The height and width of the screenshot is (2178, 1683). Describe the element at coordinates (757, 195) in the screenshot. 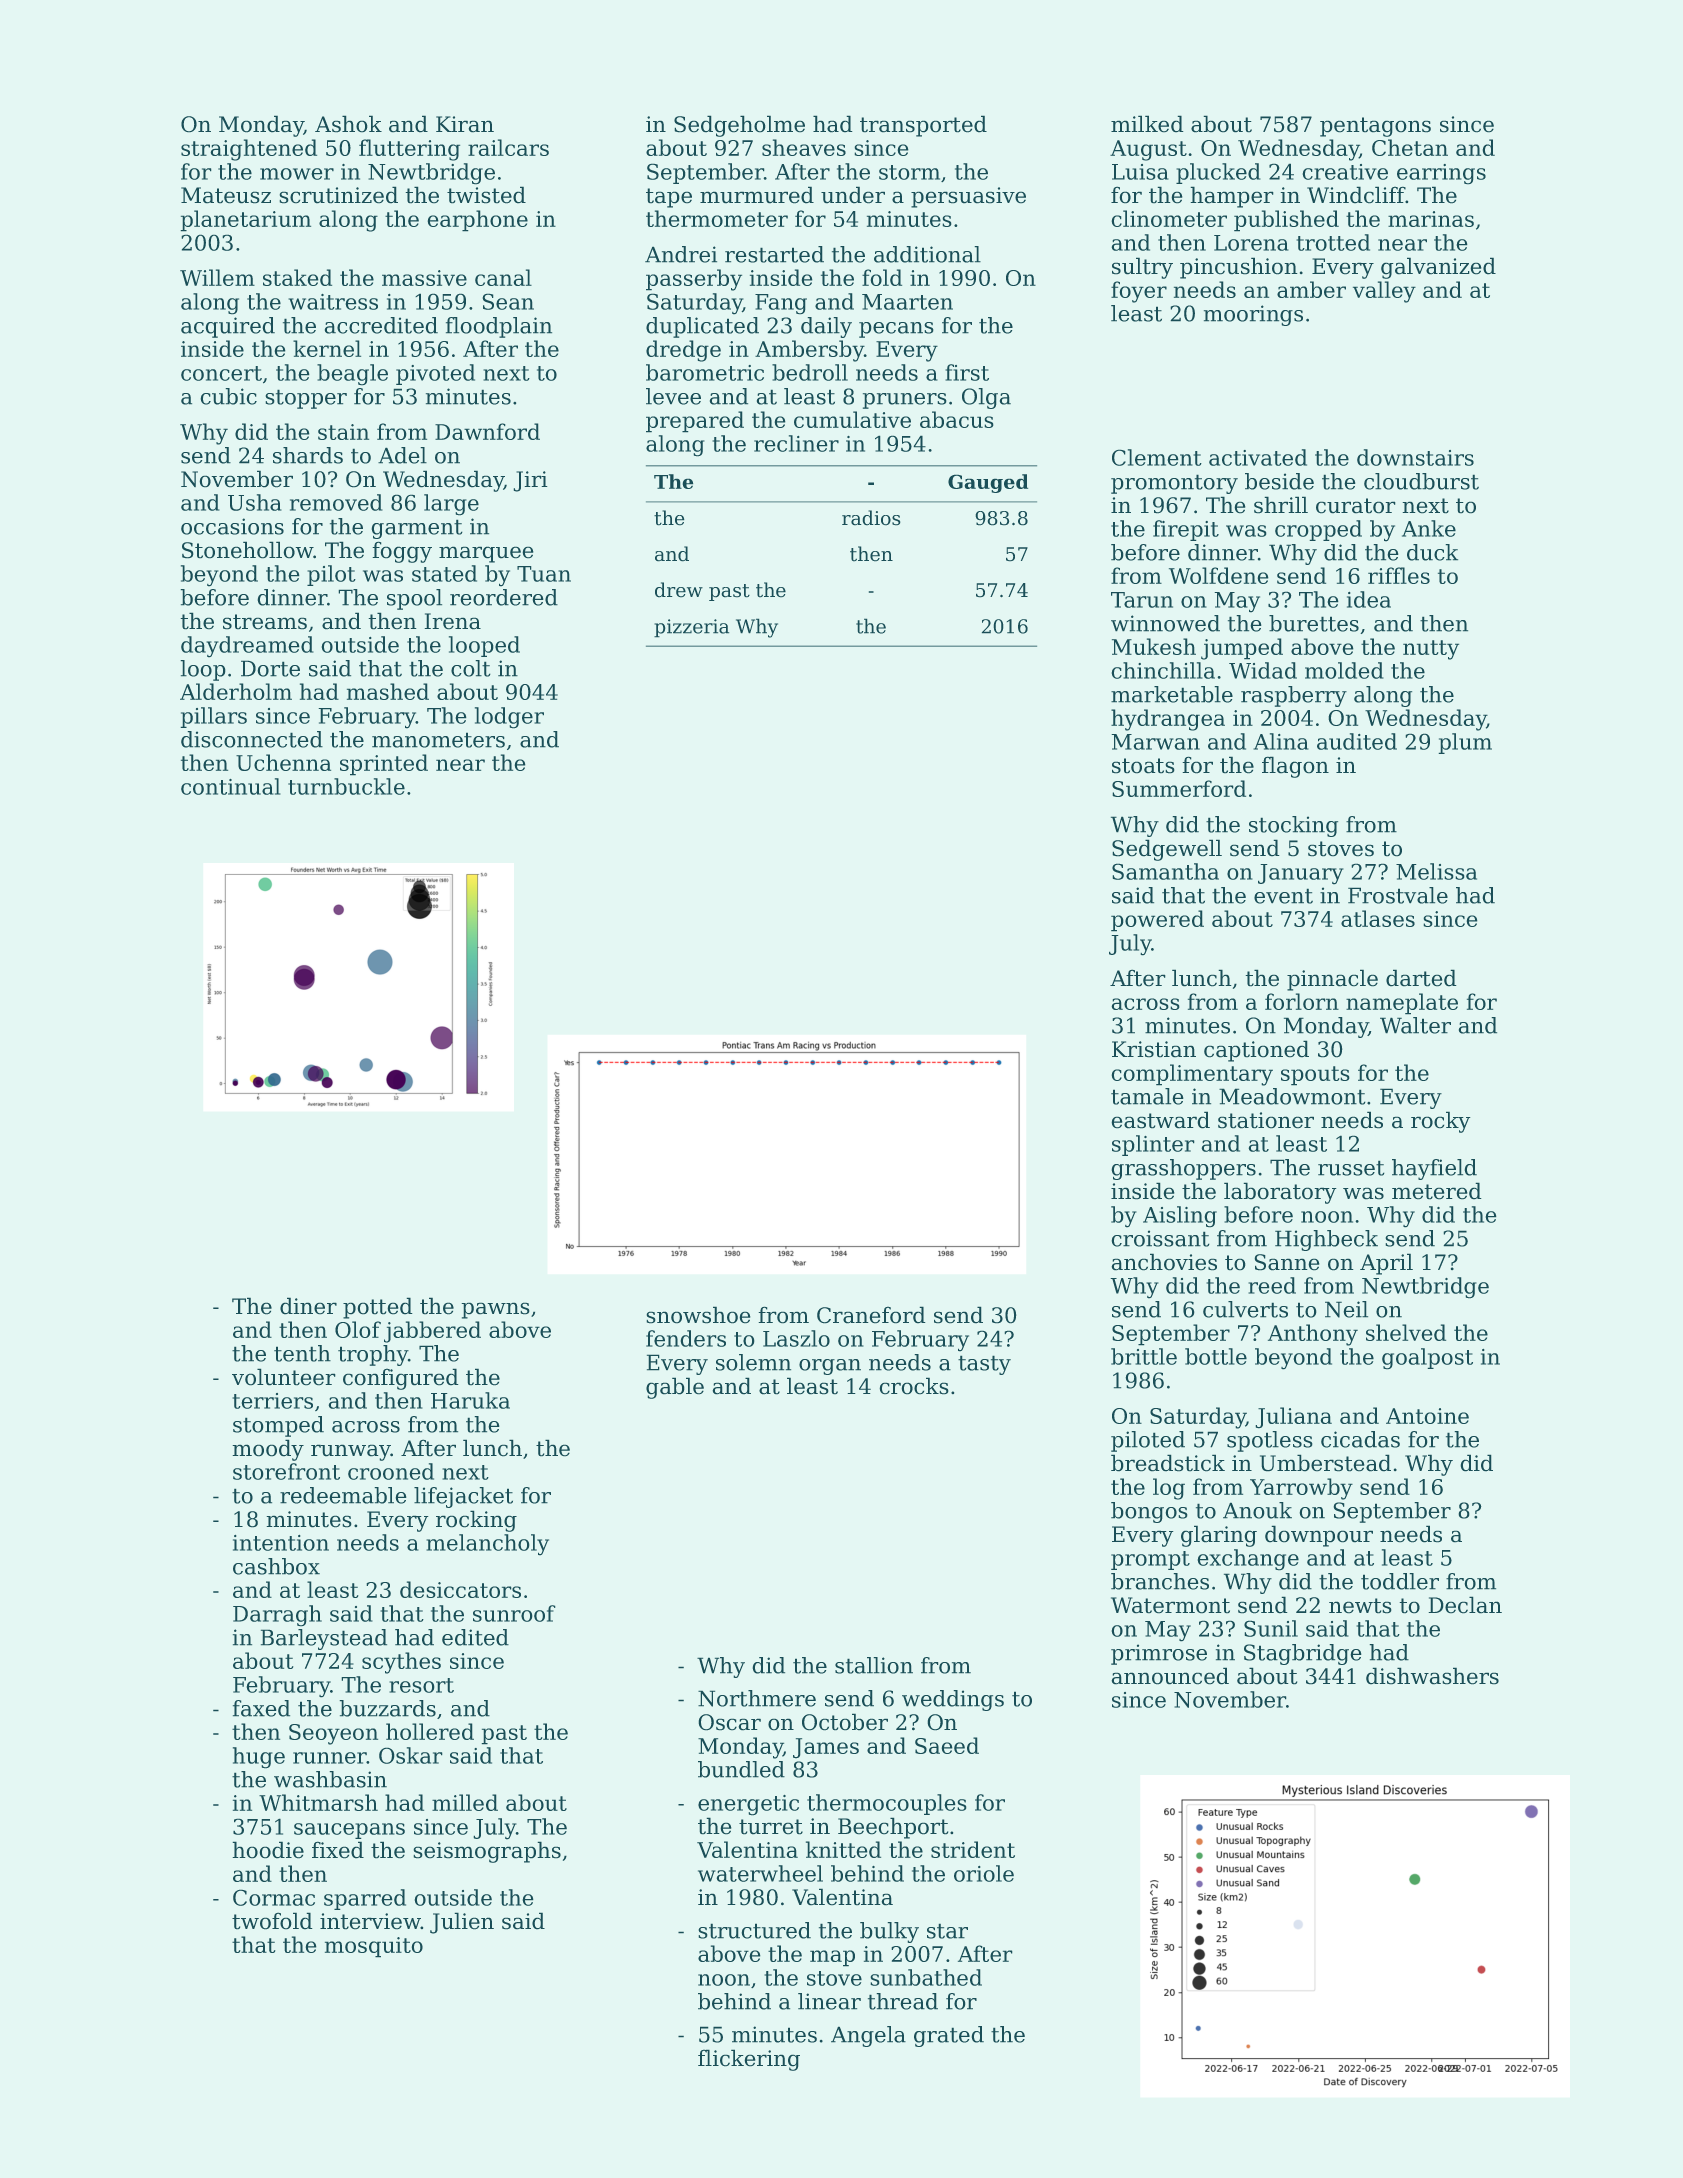

I see `murmured` at that location.
